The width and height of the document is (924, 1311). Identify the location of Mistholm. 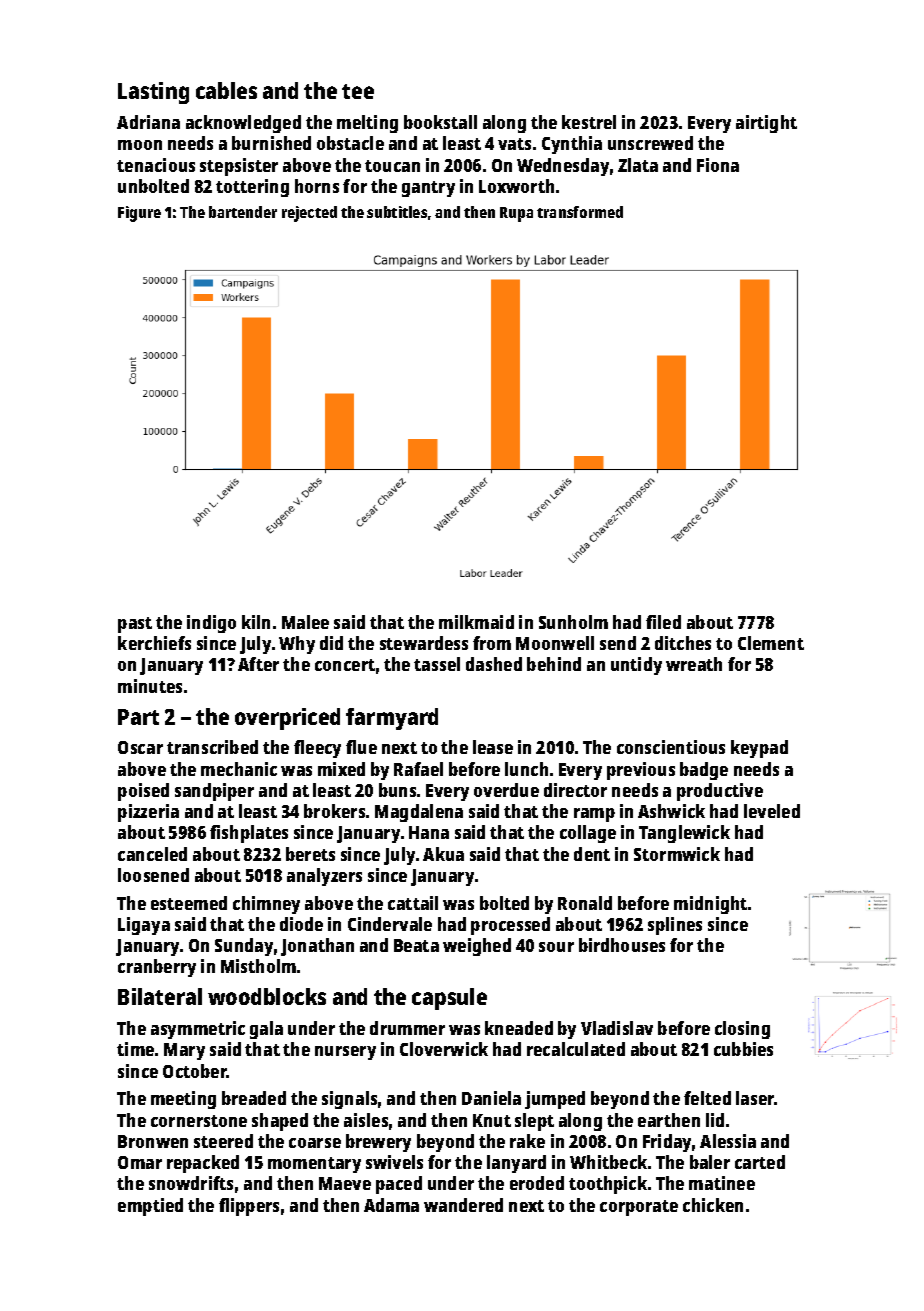
(258, 966).
